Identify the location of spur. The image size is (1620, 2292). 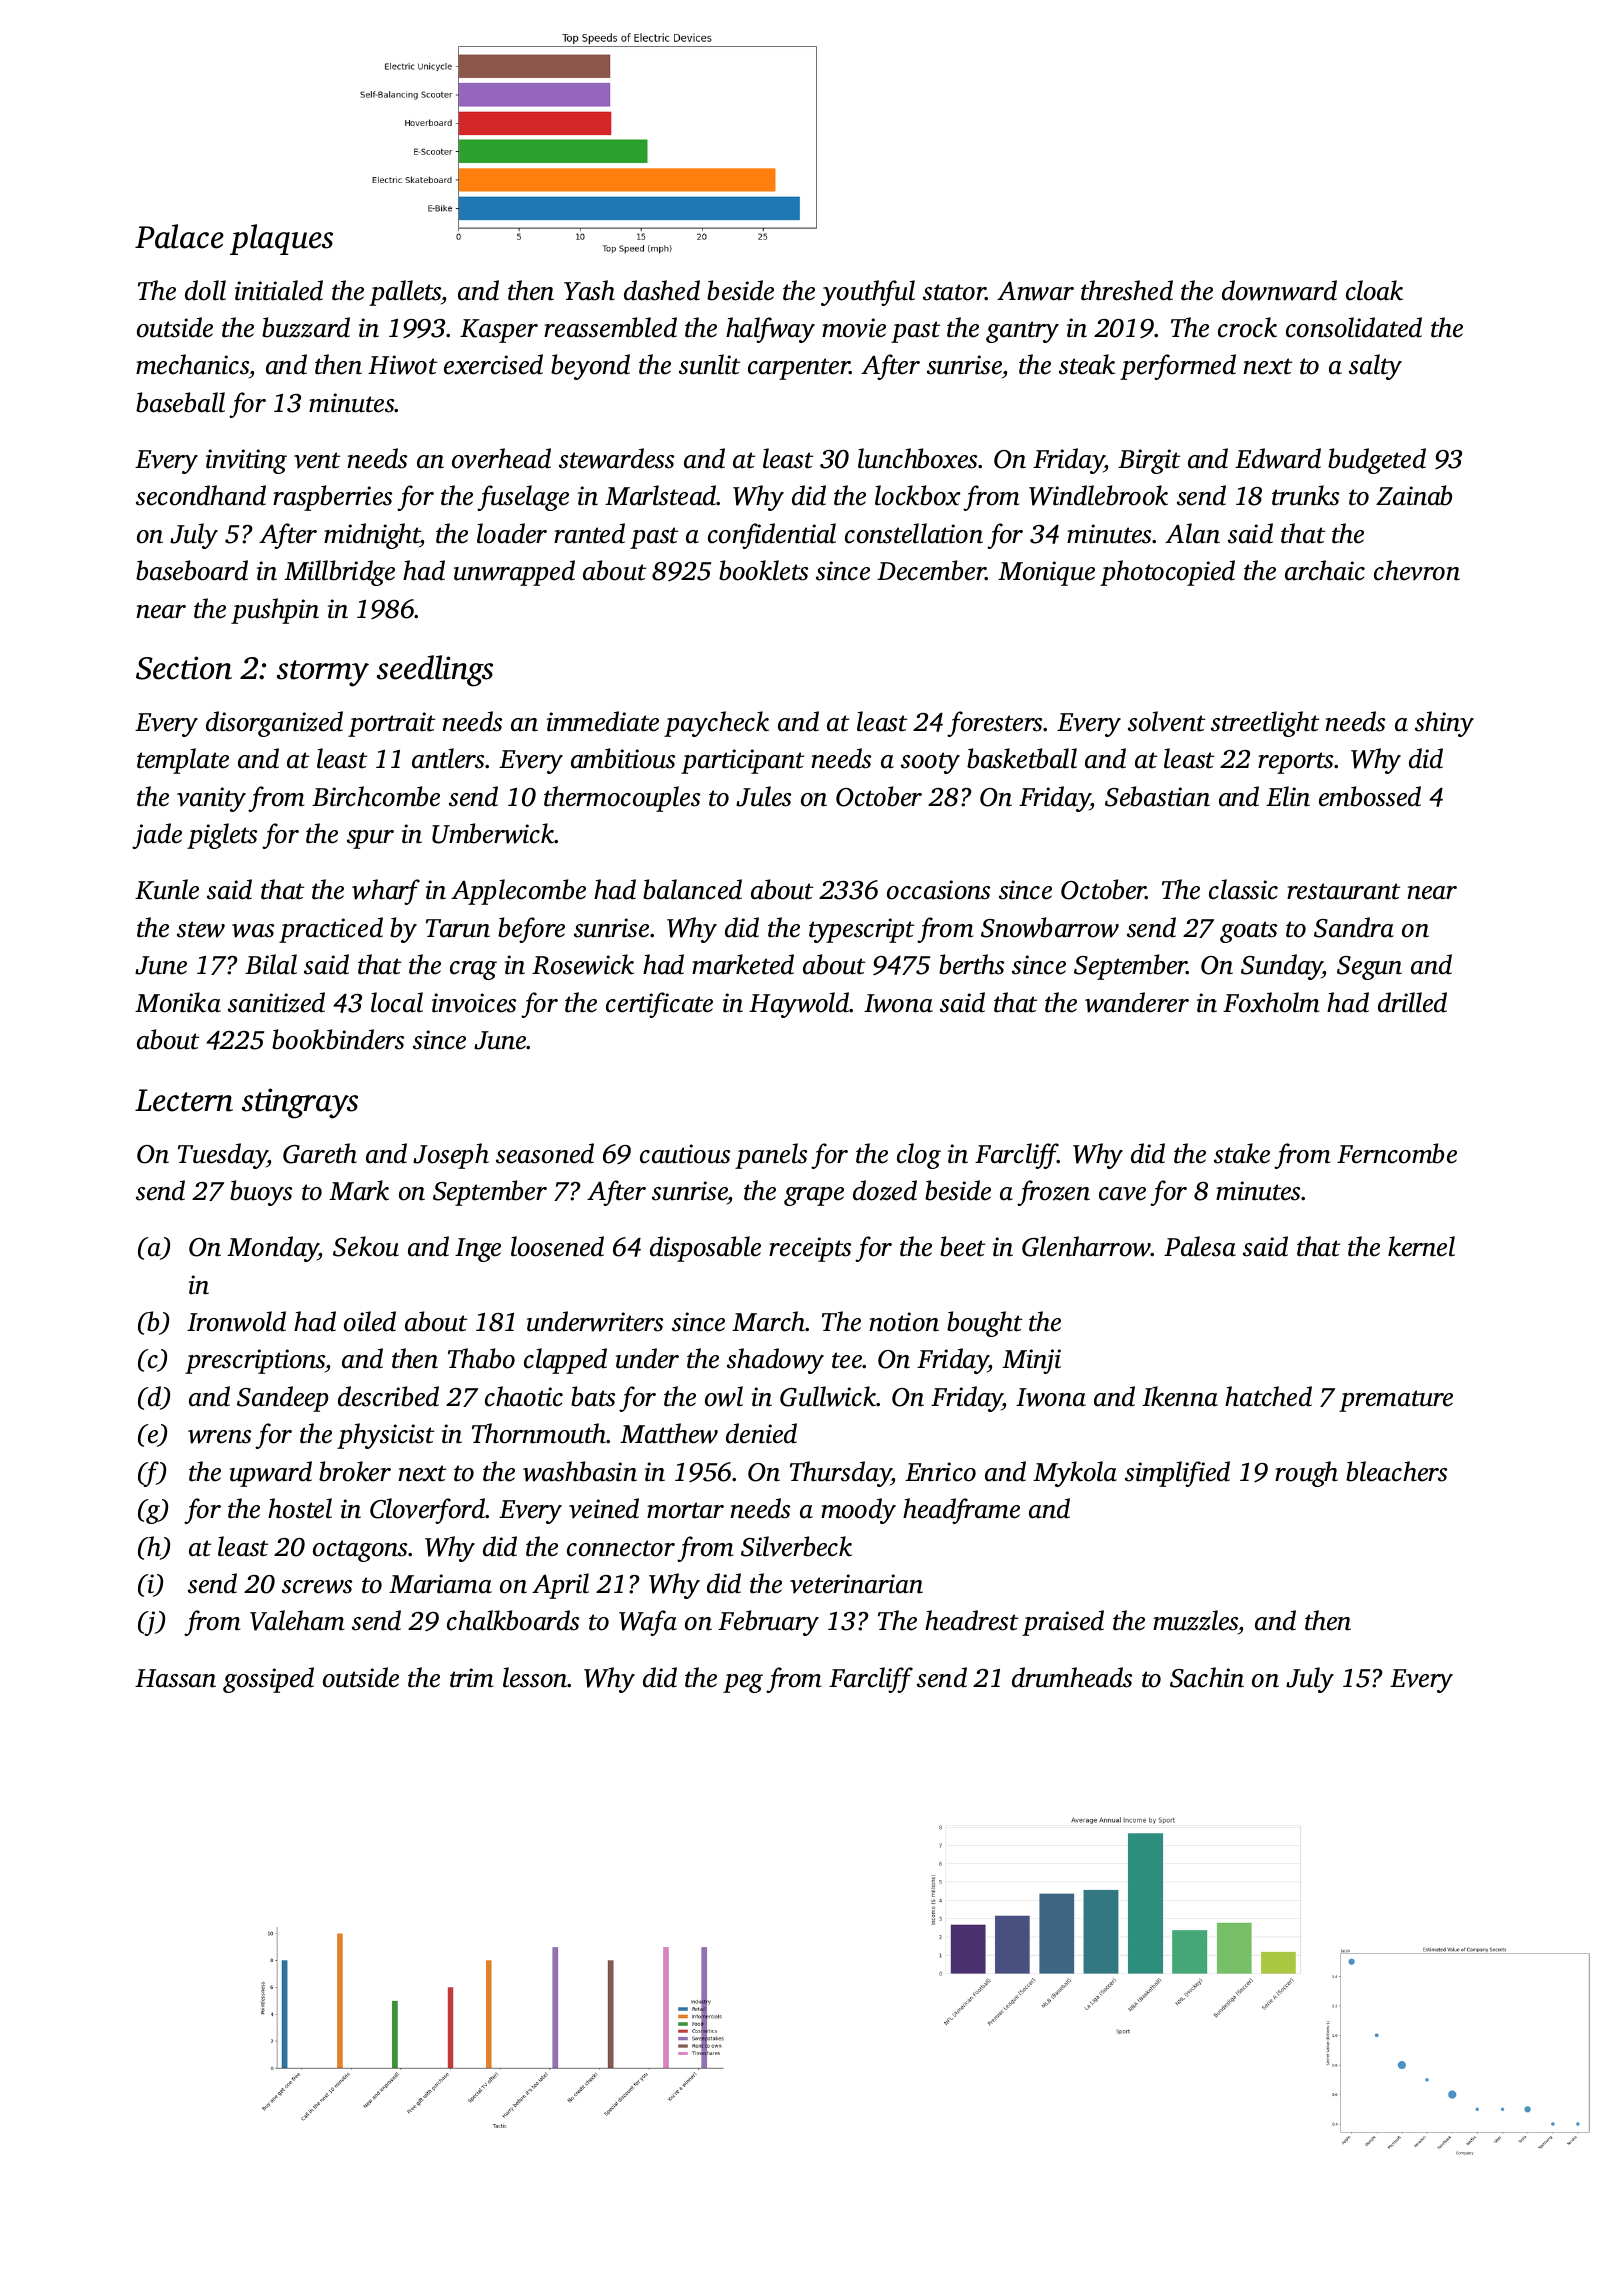
(370, 839).
